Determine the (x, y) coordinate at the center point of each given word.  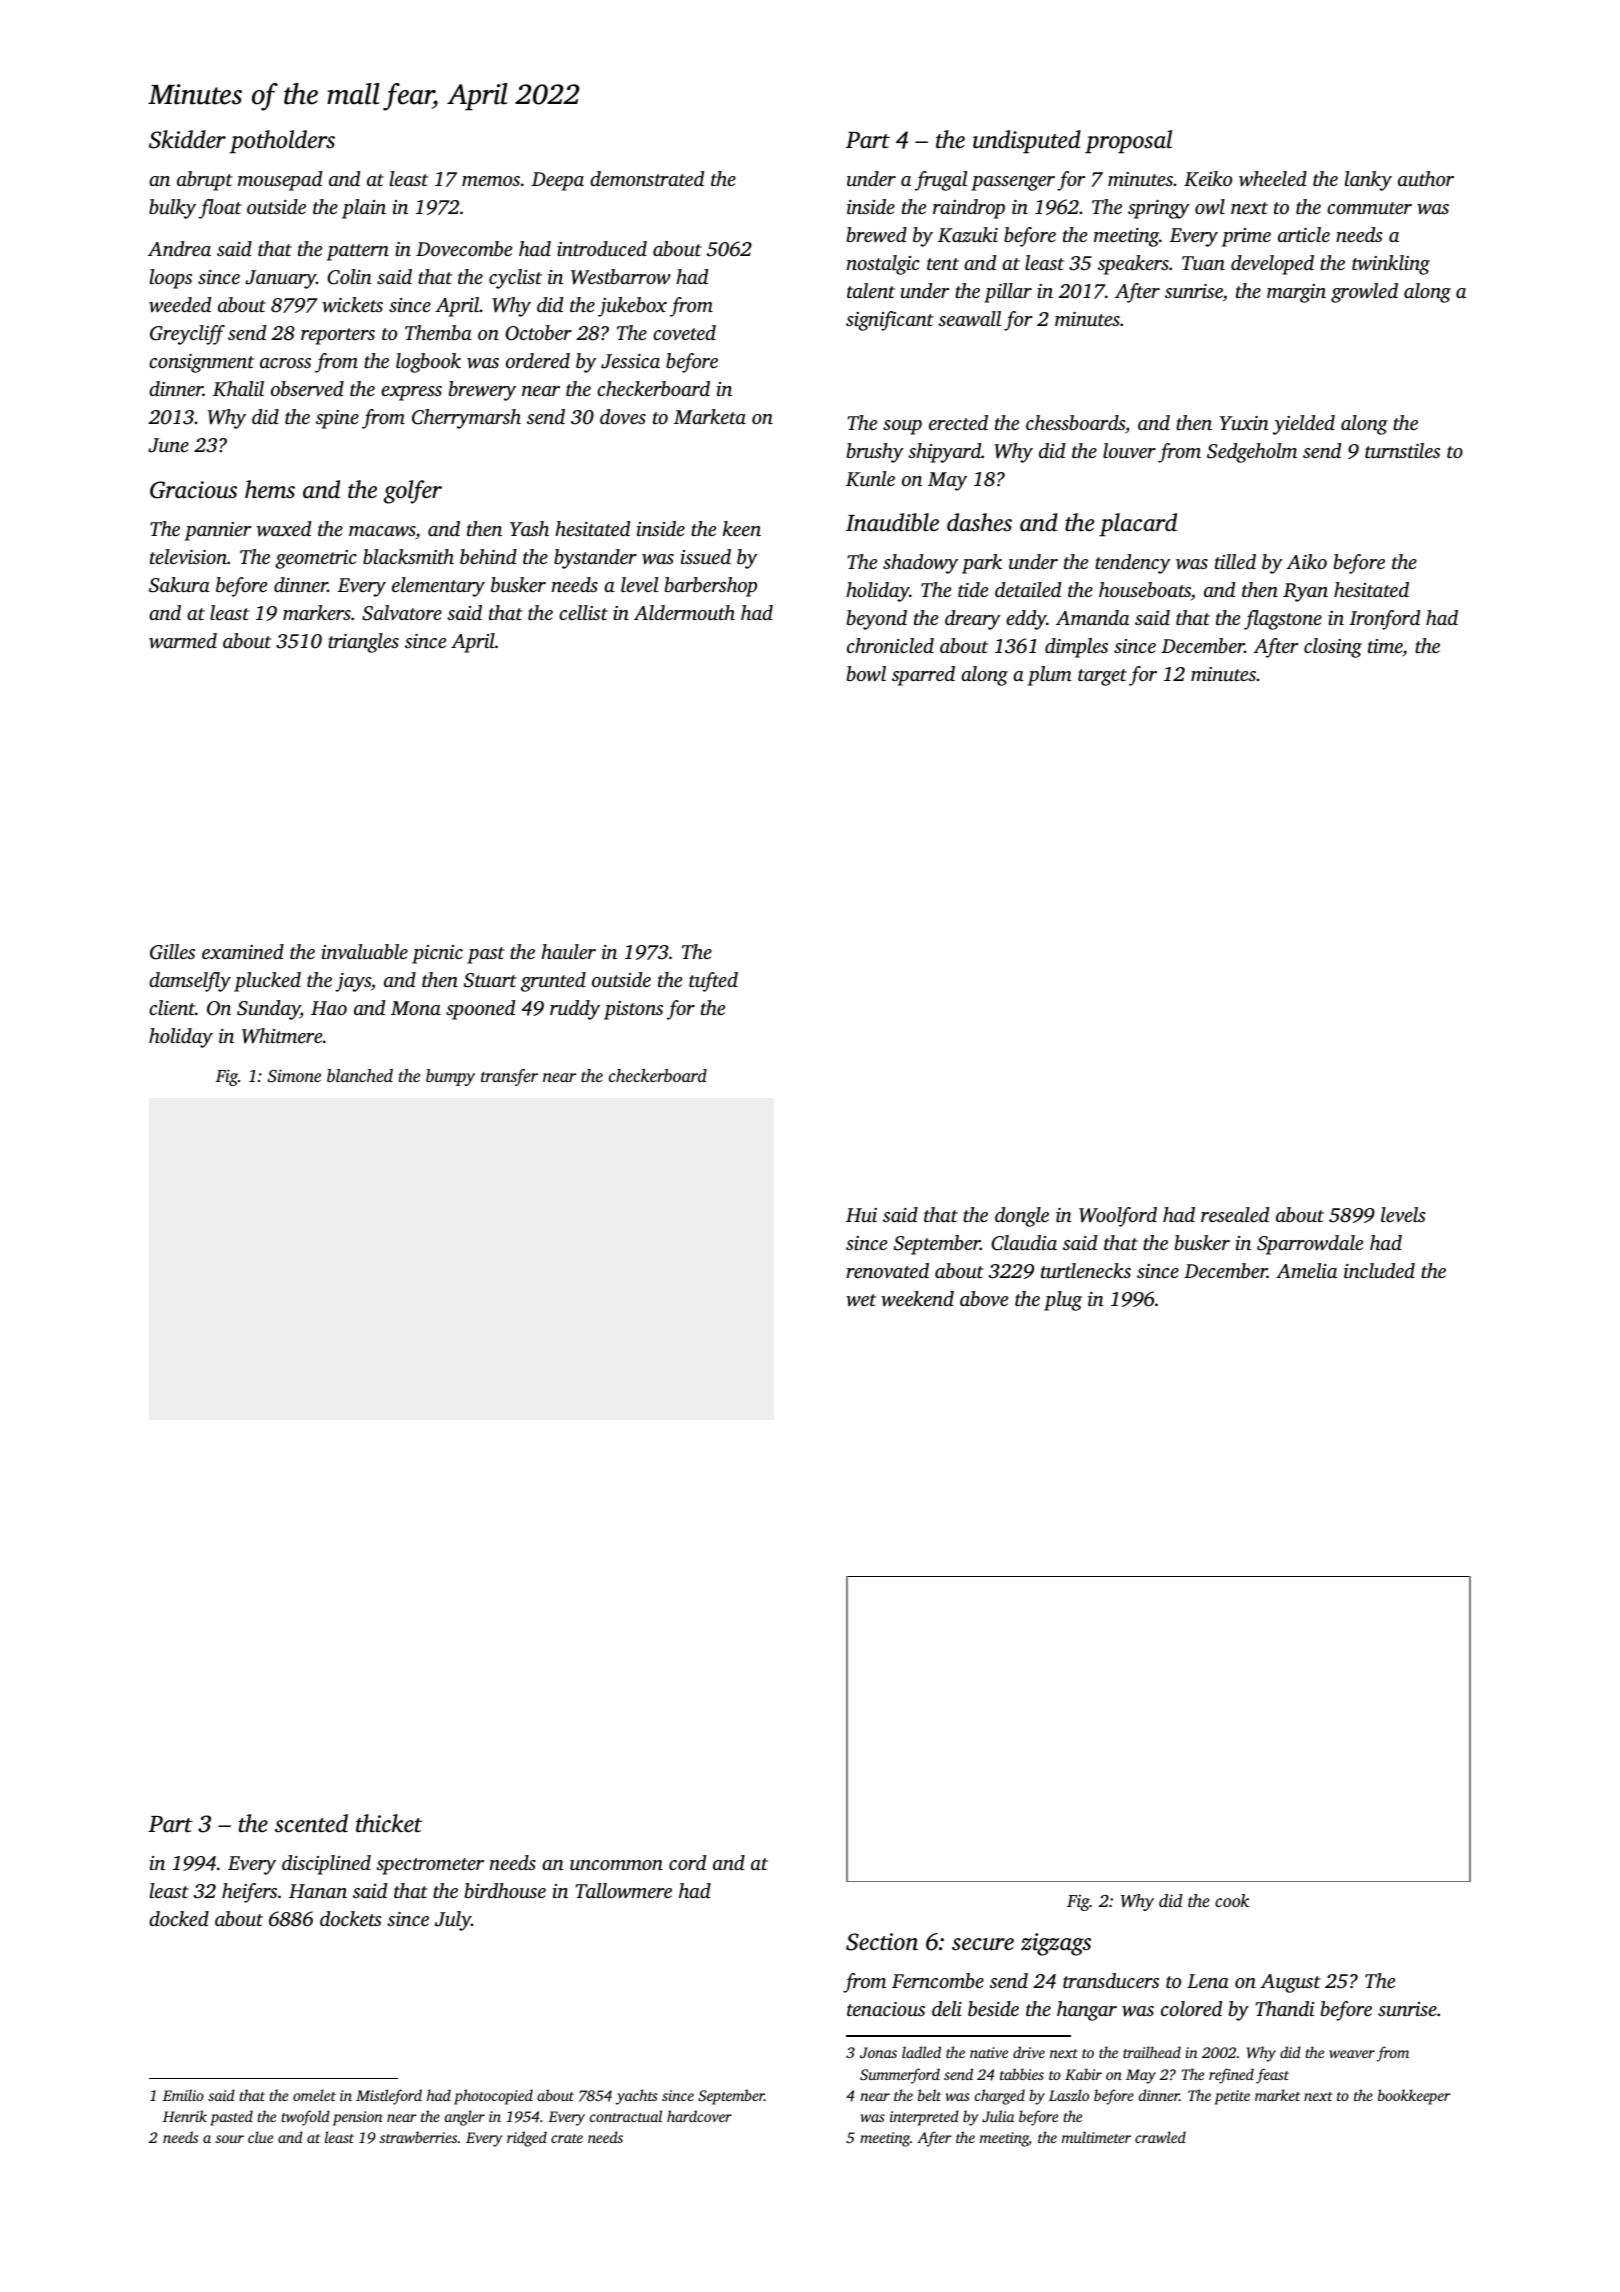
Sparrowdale (1310, 1245)
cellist (583, 612)
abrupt (205, 181)
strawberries (418, 2137)
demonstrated (647, 178)
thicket (389, 1823)
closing (1333, 648)
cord (687, 1862)
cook (1232, 1900)
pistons (633, 1010)
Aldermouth (684, 612)
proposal (1128, 142)
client (172, 1007)
